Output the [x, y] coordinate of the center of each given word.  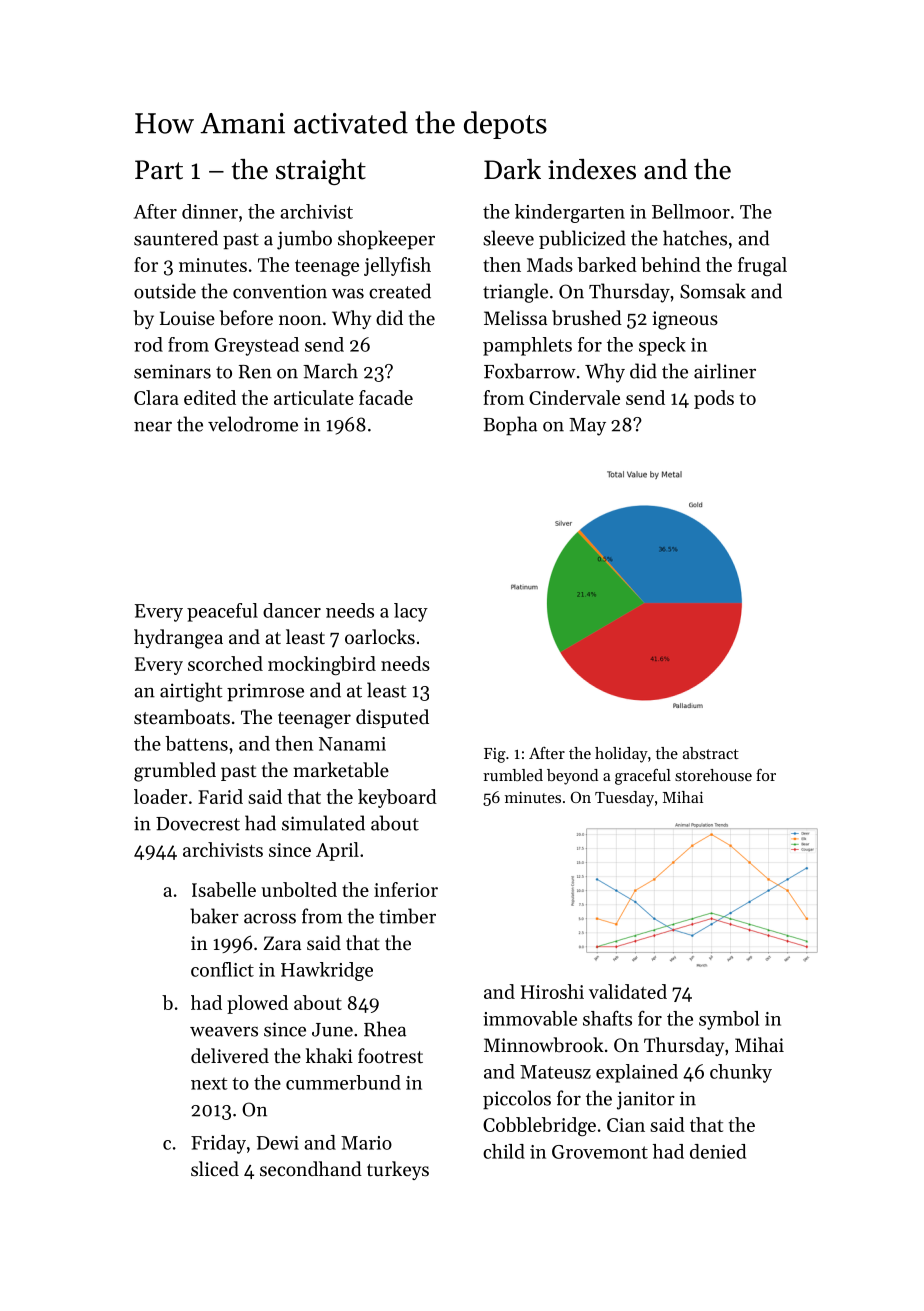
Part [159, 170]
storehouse [713, 775]
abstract [711, 753]
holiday [621, 755]
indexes [592, 169]
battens [196, 743]
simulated [323, 823]
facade [386, 397]
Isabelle [224, 889]
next [209, 1084]
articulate [314, 397]
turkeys [398, 1170]
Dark [512, 169]
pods [714, 399]
